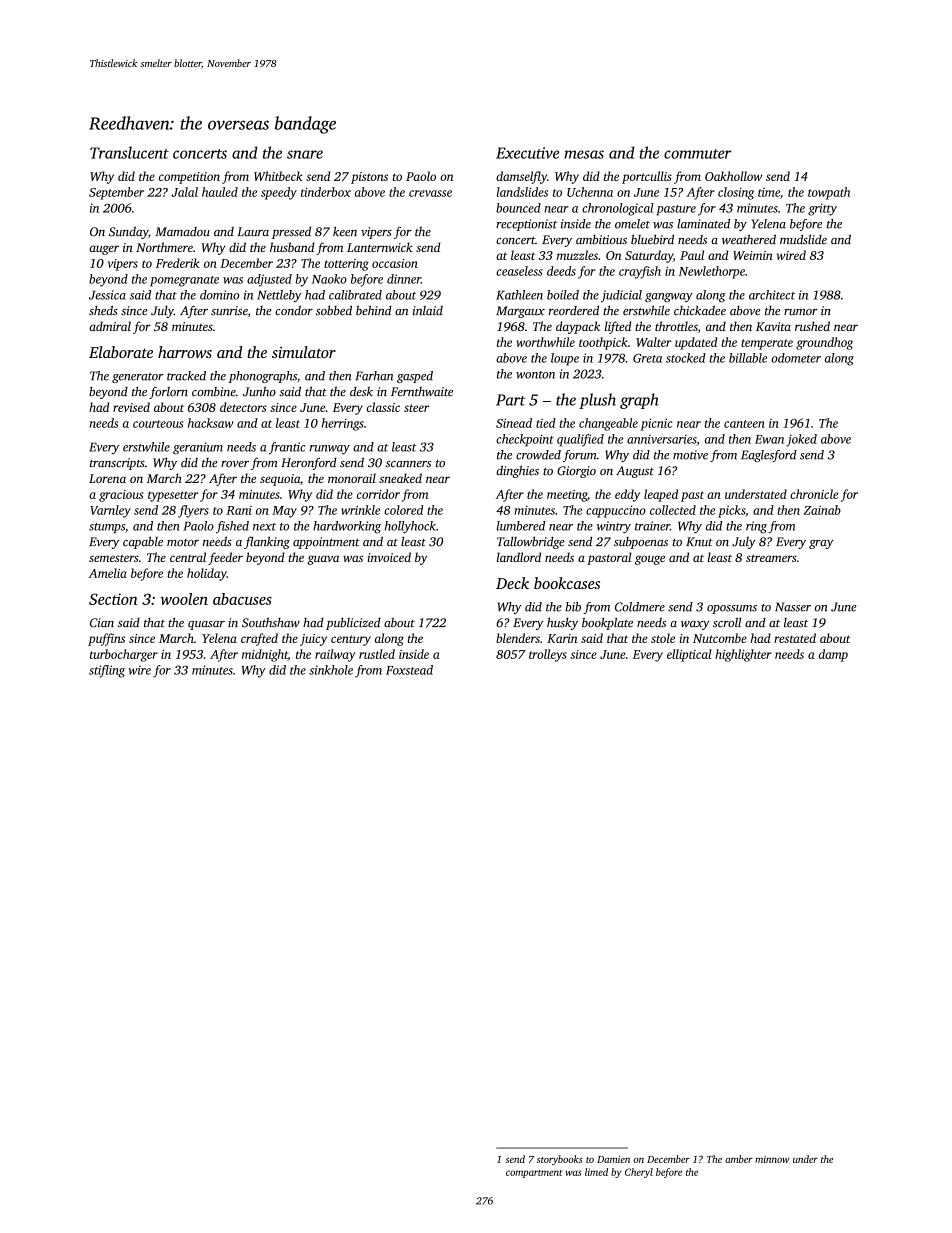 This screenshot has height=1233, width=952. I want to click on stifling, so click(107, 671).
